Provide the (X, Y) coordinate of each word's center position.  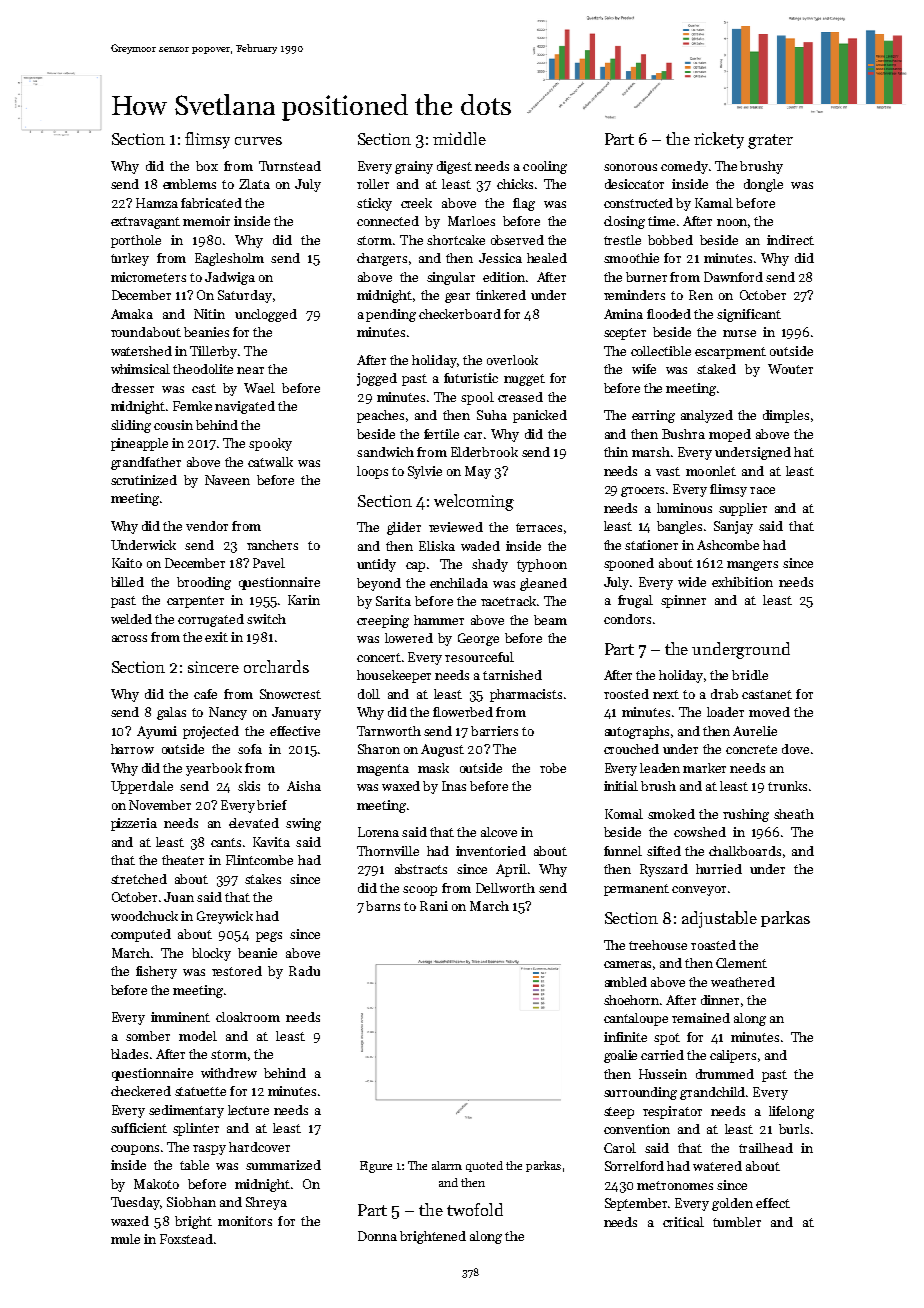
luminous (684, 508)
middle (459, 138)
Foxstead (186, 1239)
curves (258, 141)
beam (550, 620)
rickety (719, 140)
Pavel (269, 563)
